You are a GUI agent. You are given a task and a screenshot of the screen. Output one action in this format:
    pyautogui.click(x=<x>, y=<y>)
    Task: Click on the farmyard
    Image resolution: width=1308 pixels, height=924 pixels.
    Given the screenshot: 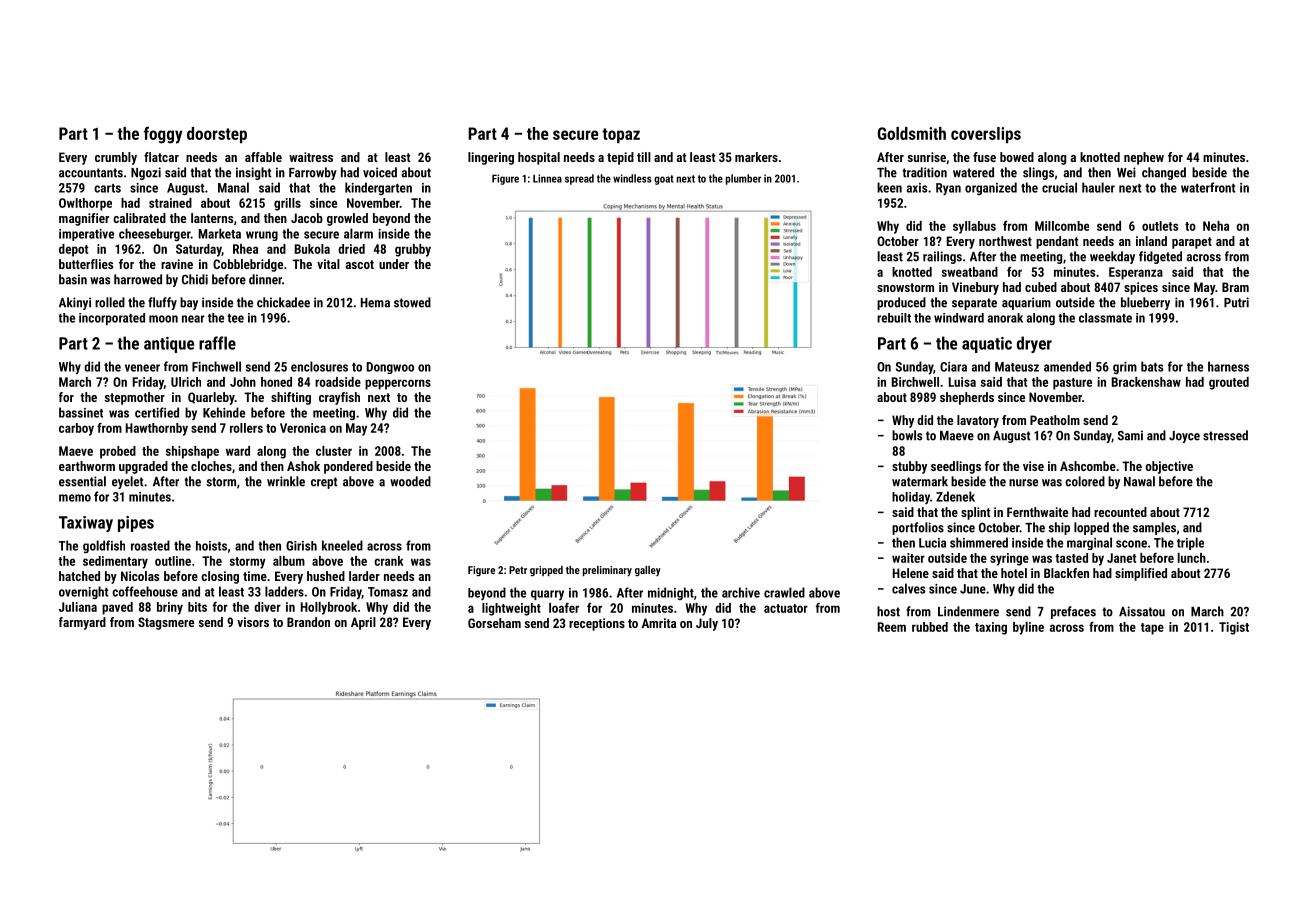 What is the action you would take?
    pyautogui.click(x=82, y=623)
